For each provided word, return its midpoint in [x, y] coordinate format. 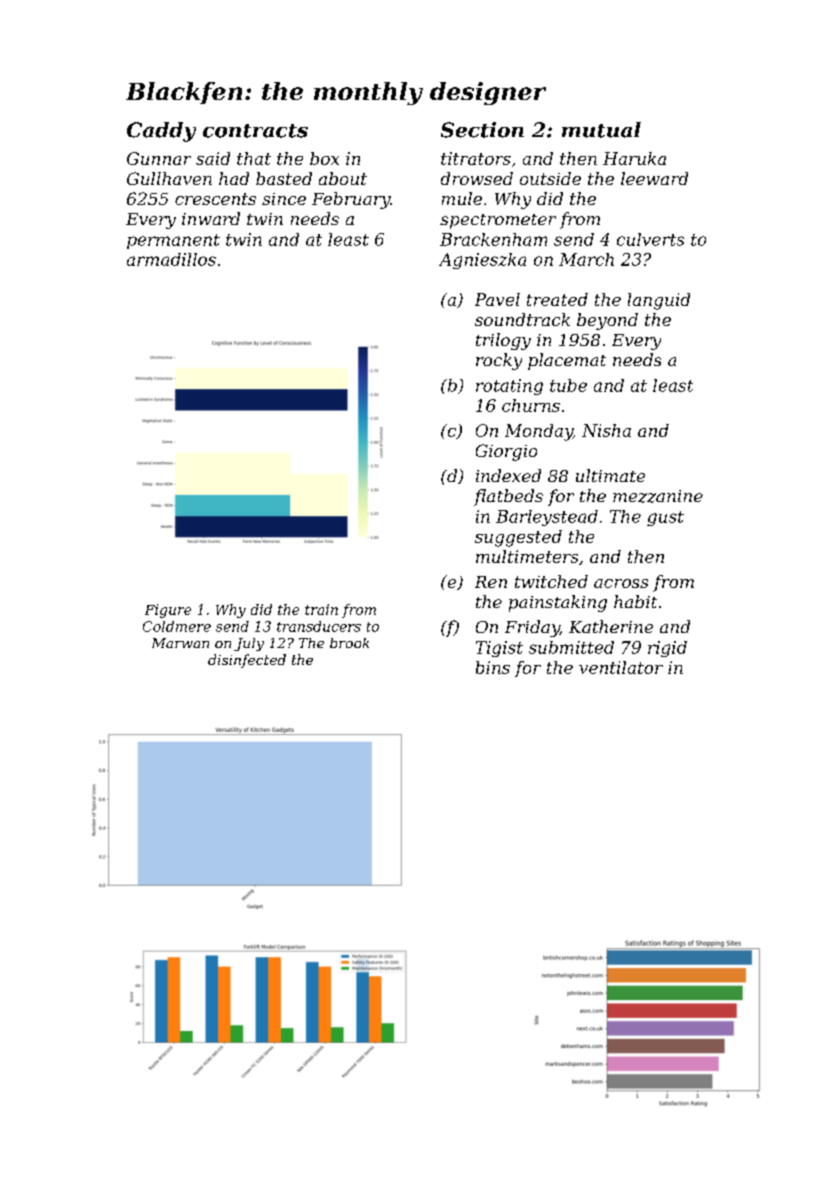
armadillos [171, 259]
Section [482, 130]
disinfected [247, 661]
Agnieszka [482, 261]
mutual [601, 130]
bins [493, 667]
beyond [607, 321]
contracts [255, 131]
